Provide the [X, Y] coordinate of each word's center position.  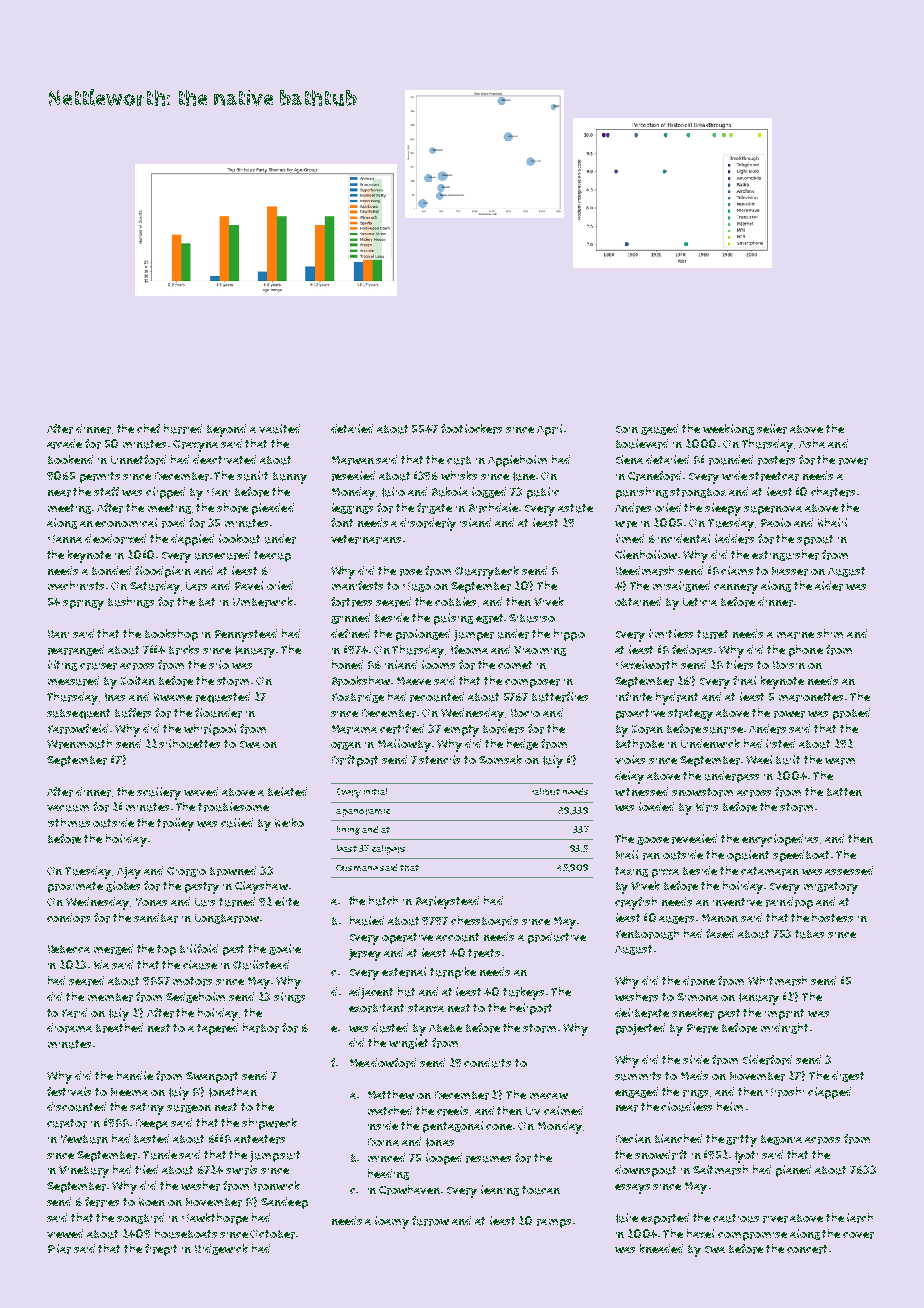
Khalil [832, 522]
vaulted [279, 429]
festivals [69, 1091]
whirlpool [210, 730]
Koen [152, 1202]
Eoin [627, 429]
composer [532, 683]
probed [851, 714]
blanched [678, 1138]
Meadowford [383, 1063]
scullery [159, 793]
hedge [522, 744]
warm [840, 761]
